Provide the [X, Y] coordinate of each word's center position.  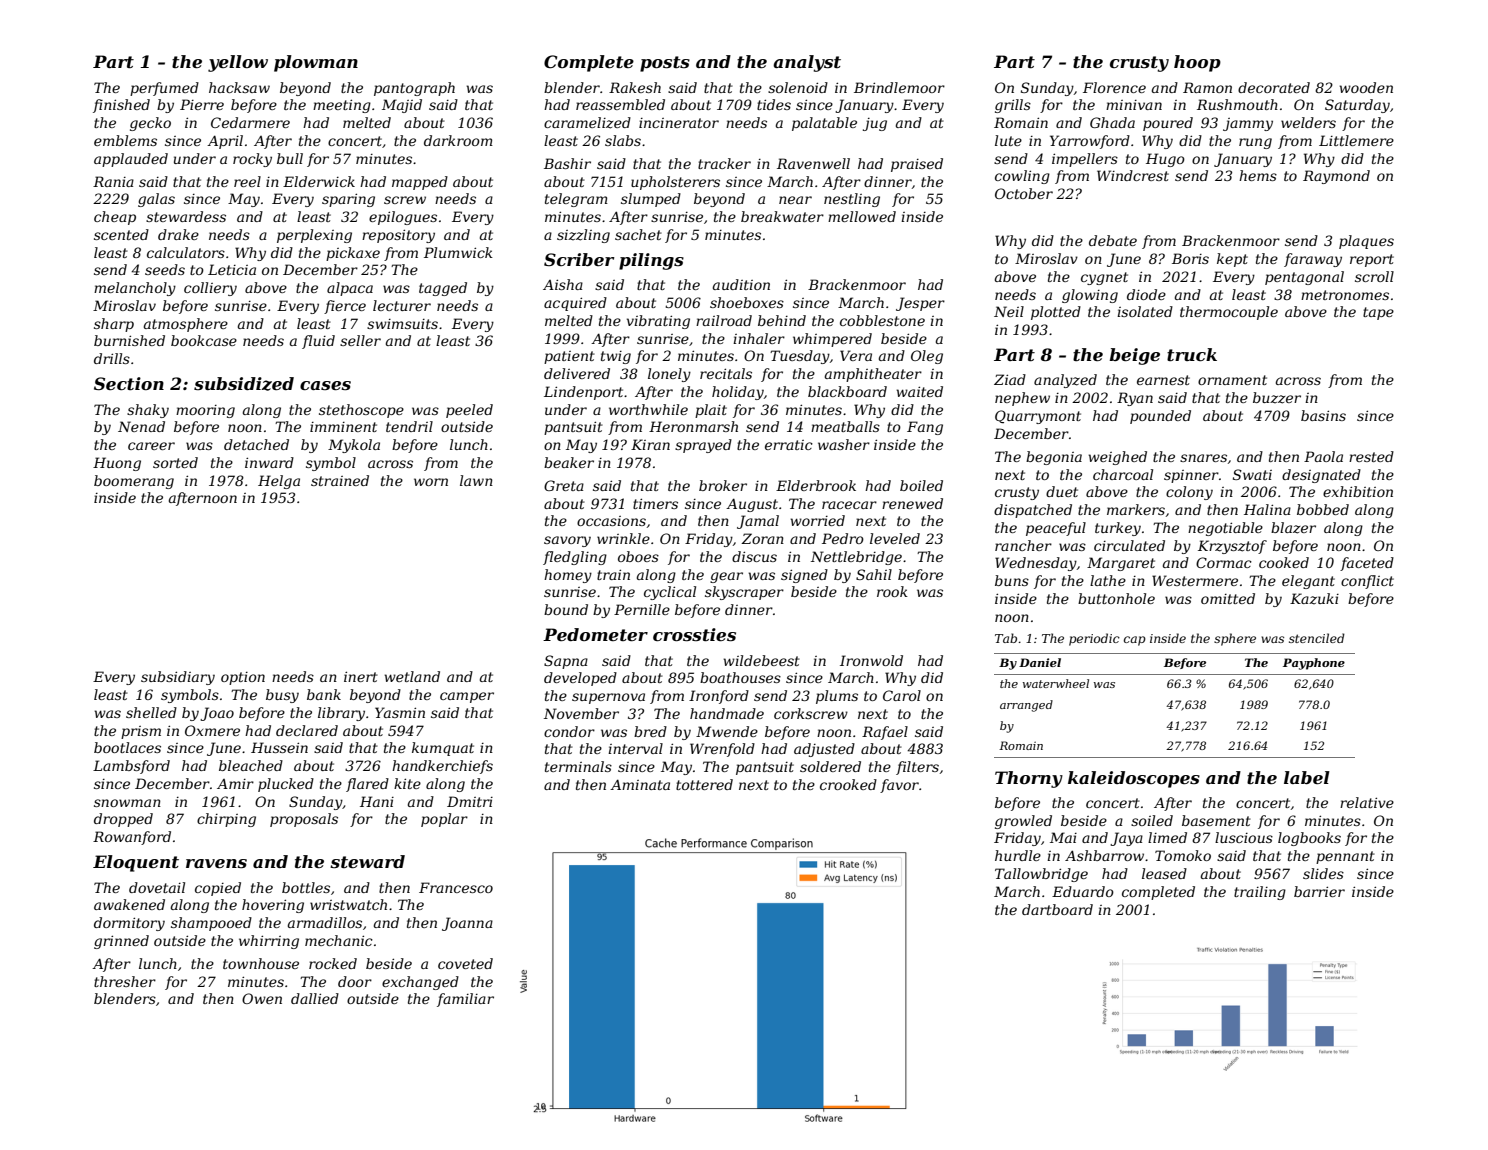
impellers [1085, 160]
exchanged [420, 983]
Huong [117, 464]
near [795, 200]
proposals [304, 820]
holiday [738, 393]
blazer [1293, 528]
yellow [238, 63]
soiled [1152, 820]
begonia [1054, 458]
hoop [1197, 63]
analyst [807, 63]
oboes [638, 556]
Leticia [232, 269]
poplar [444, 820]
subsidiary [178, 678]
